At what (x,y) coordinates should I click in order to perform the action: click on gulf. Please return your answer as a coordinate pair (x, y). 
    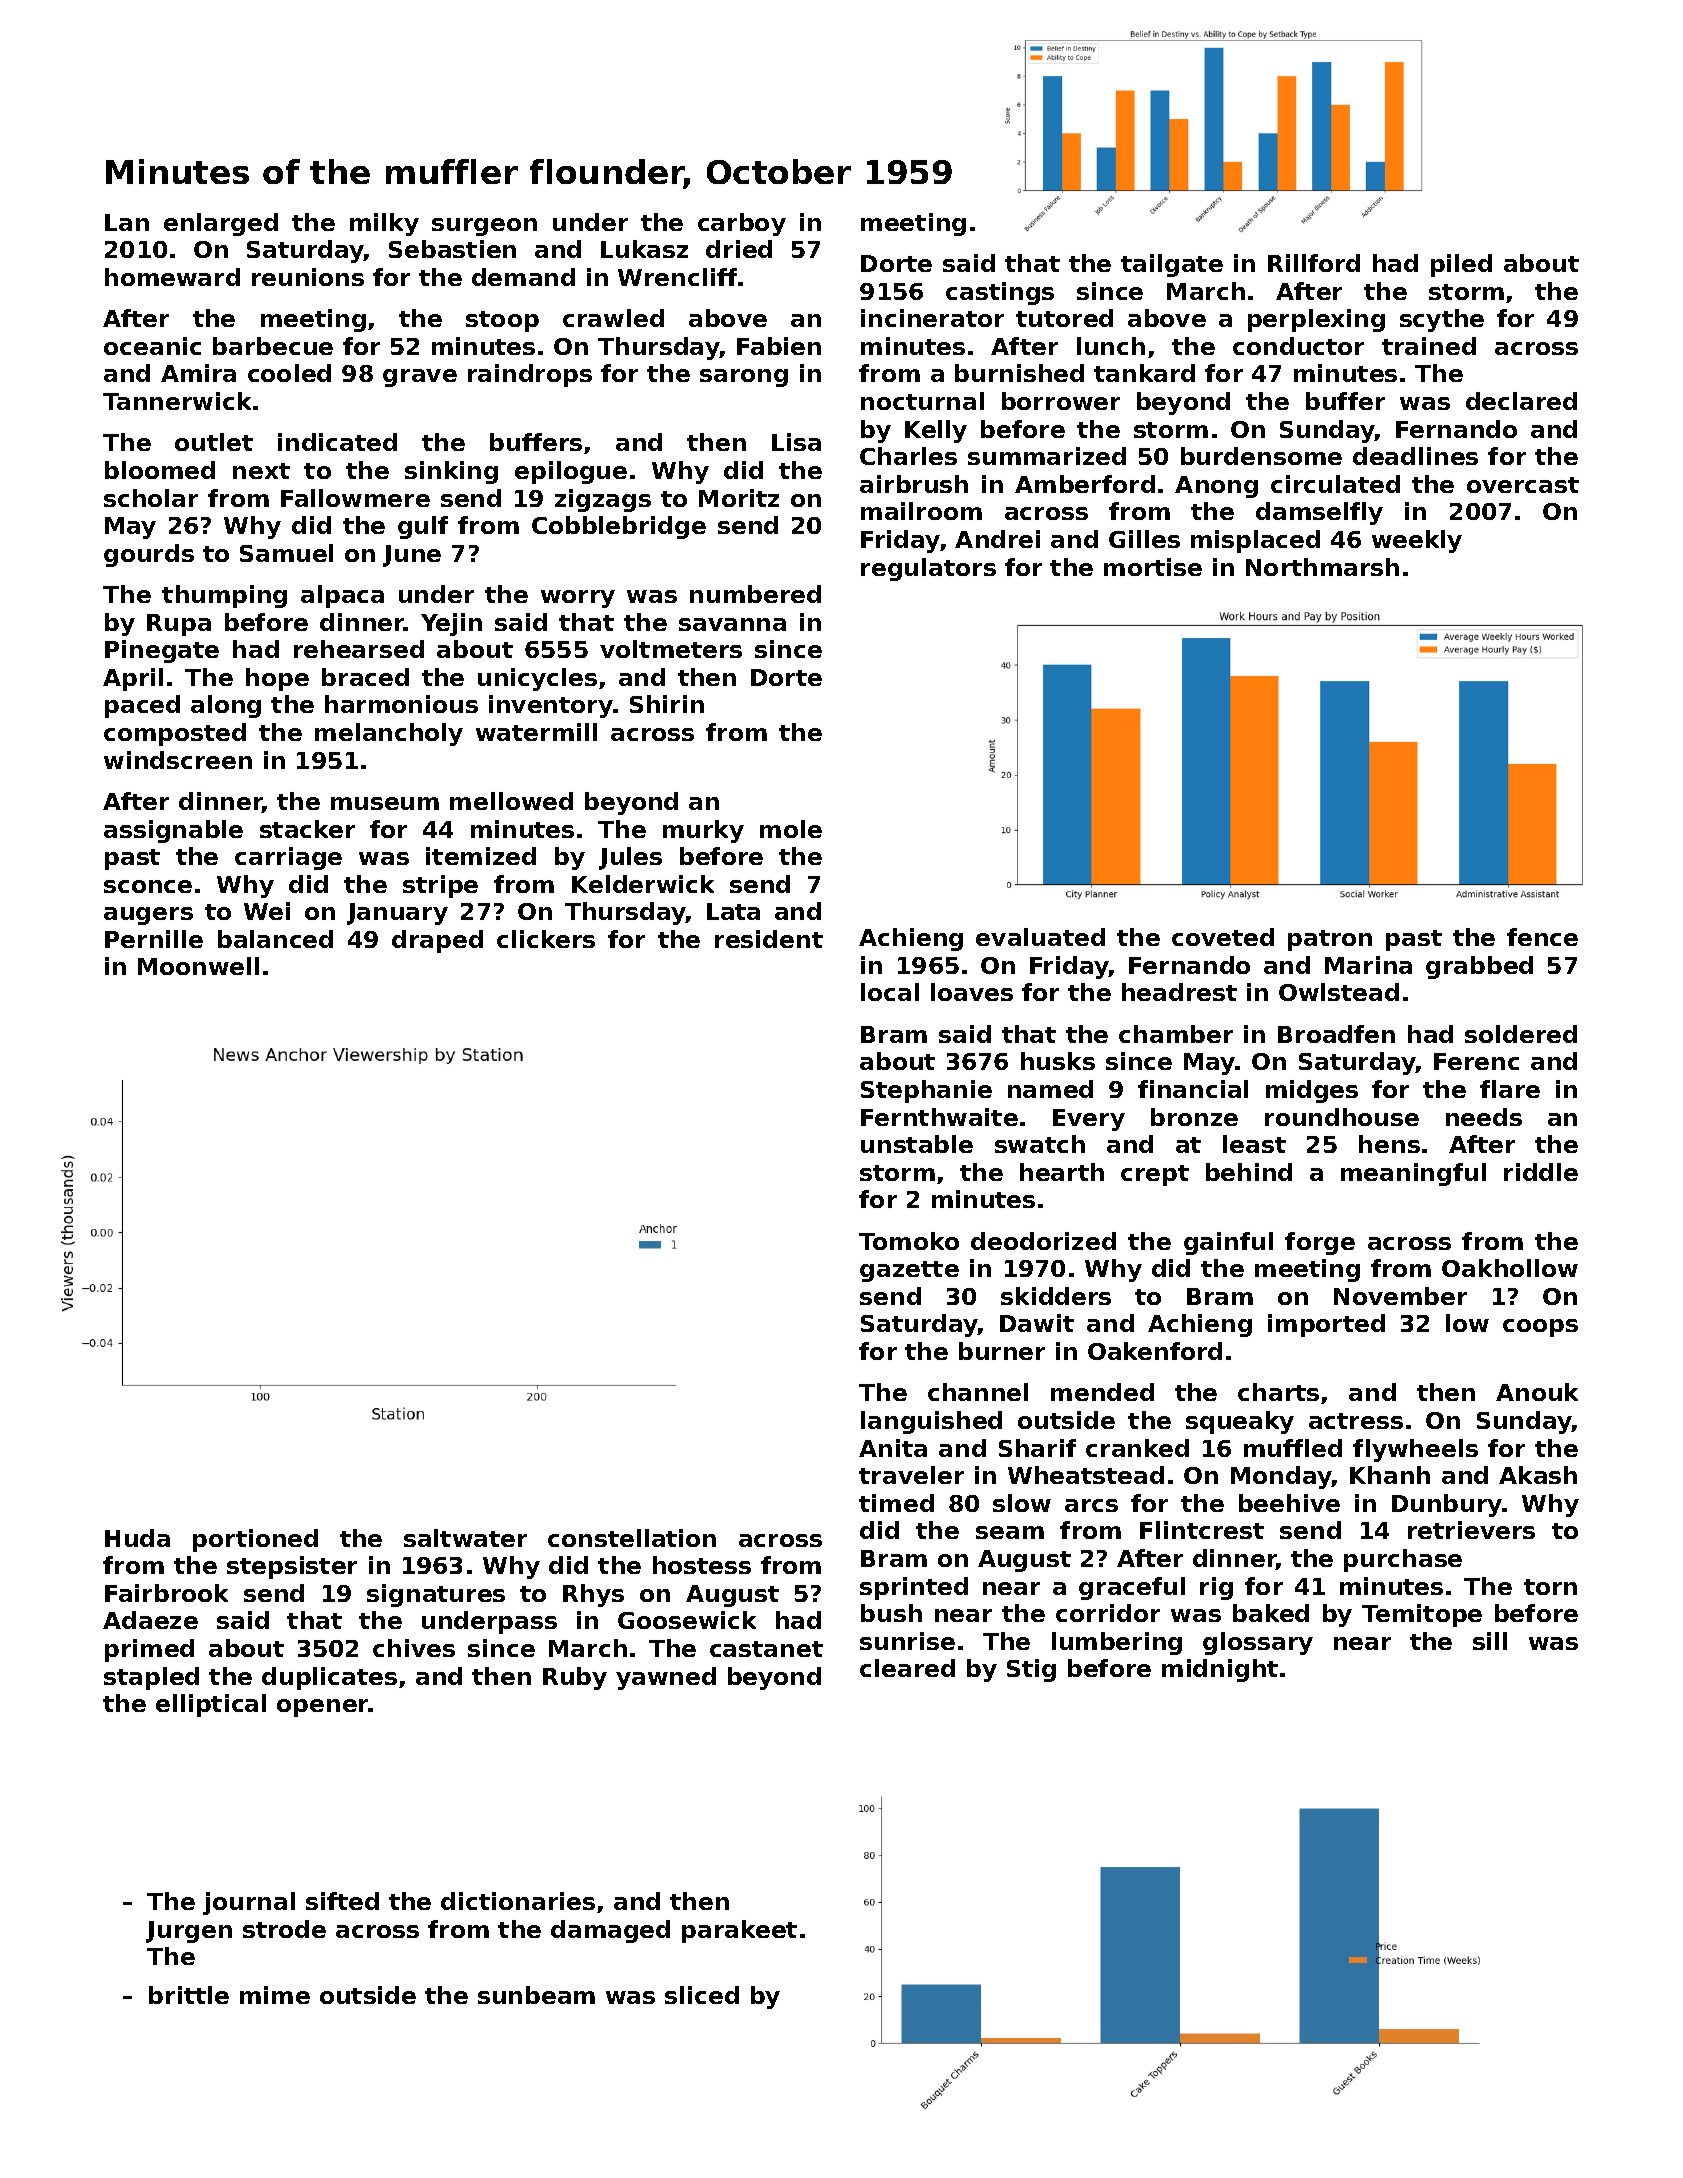
    Looking at the image, I should click on (423, 527).
